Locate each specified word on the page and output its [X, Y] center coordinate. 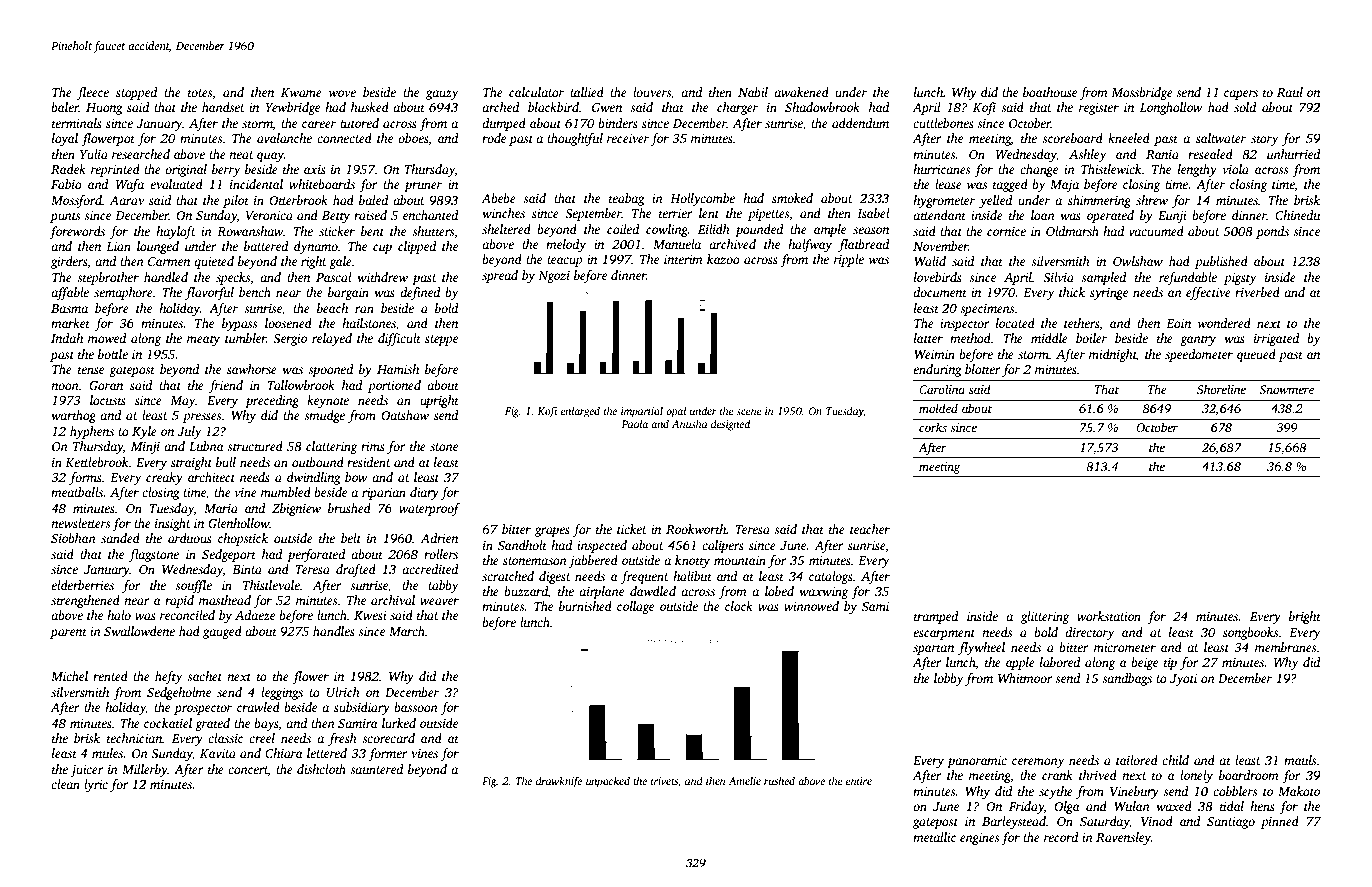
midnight [1113, 355]
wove [342, 93]
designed [730, 425]
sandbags [1127, 679]
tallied [587, 92]
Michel [69, 676]
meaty [203, 340]
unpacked [608, 782]
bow [356, 477]
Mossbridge [1142, 93]
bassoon [416, 707]
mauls [1300, 760]
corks [933, 427]
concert [248, 770]
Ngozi [554, 277]
